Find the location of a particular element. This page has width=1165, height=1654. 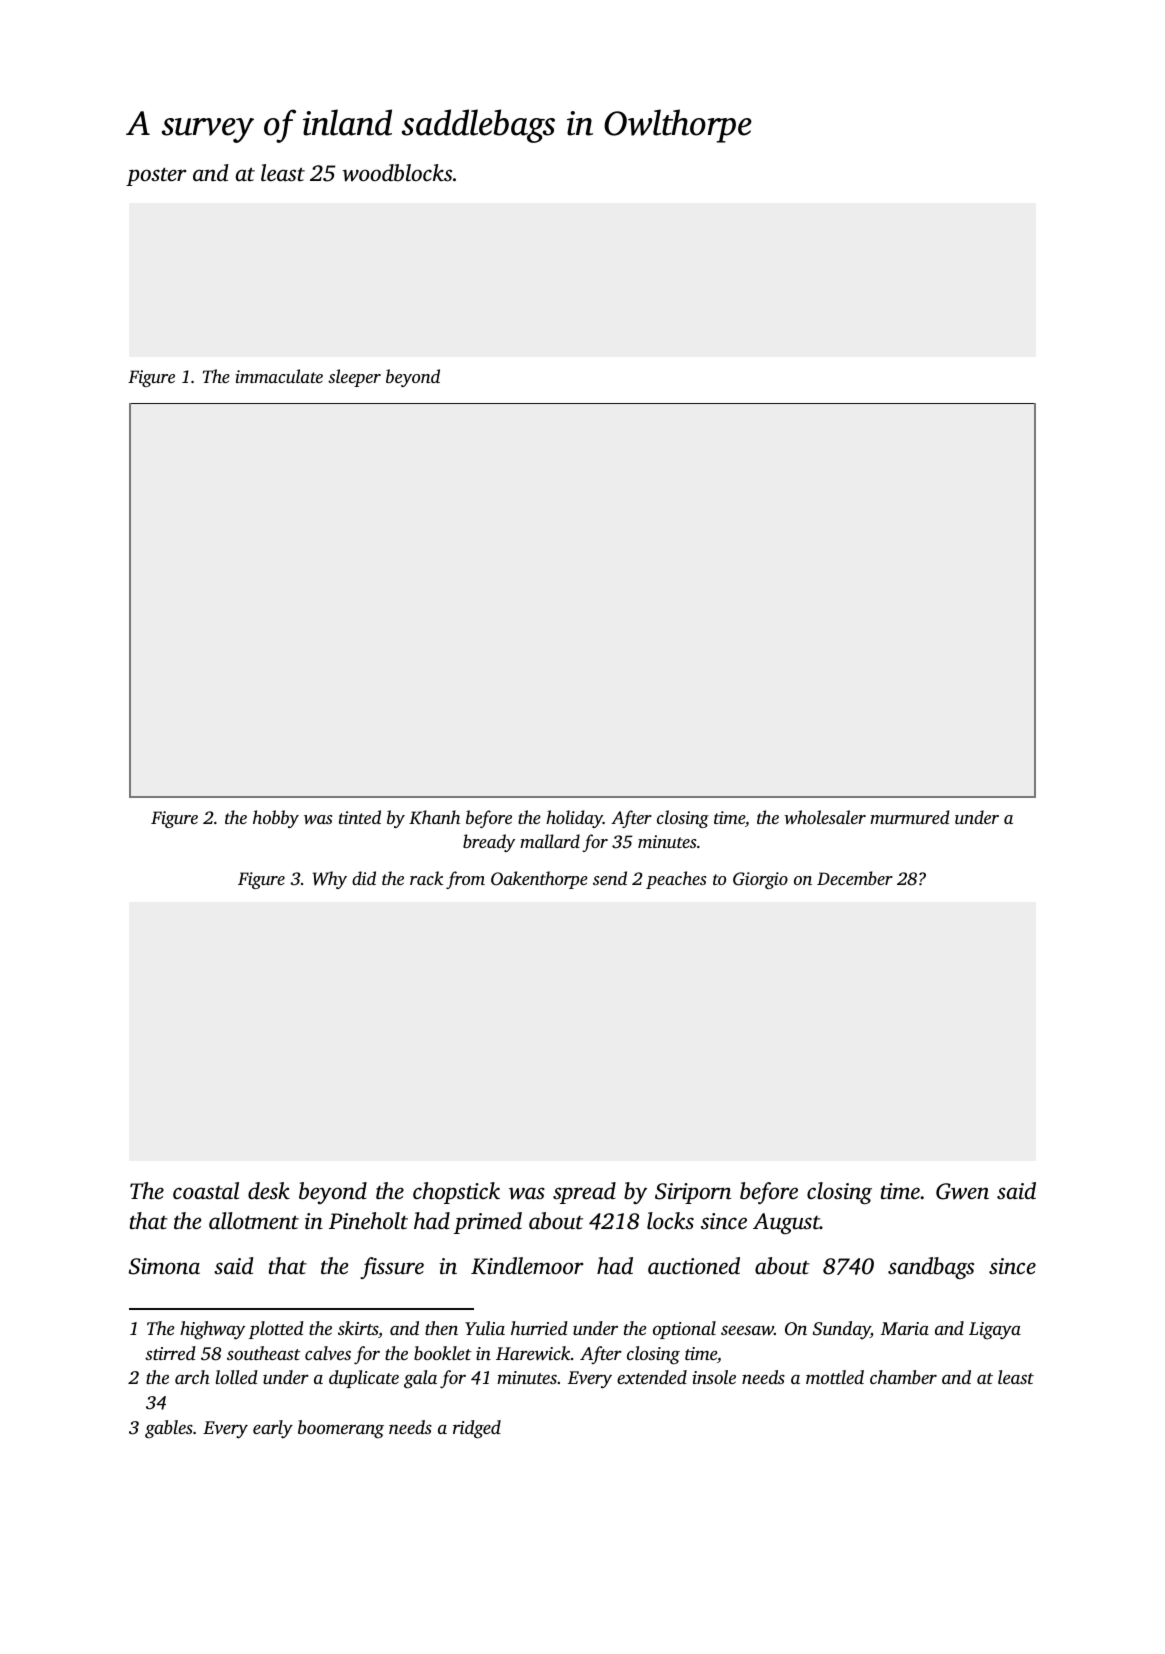

mallard is located at coordinates (550, 841).
